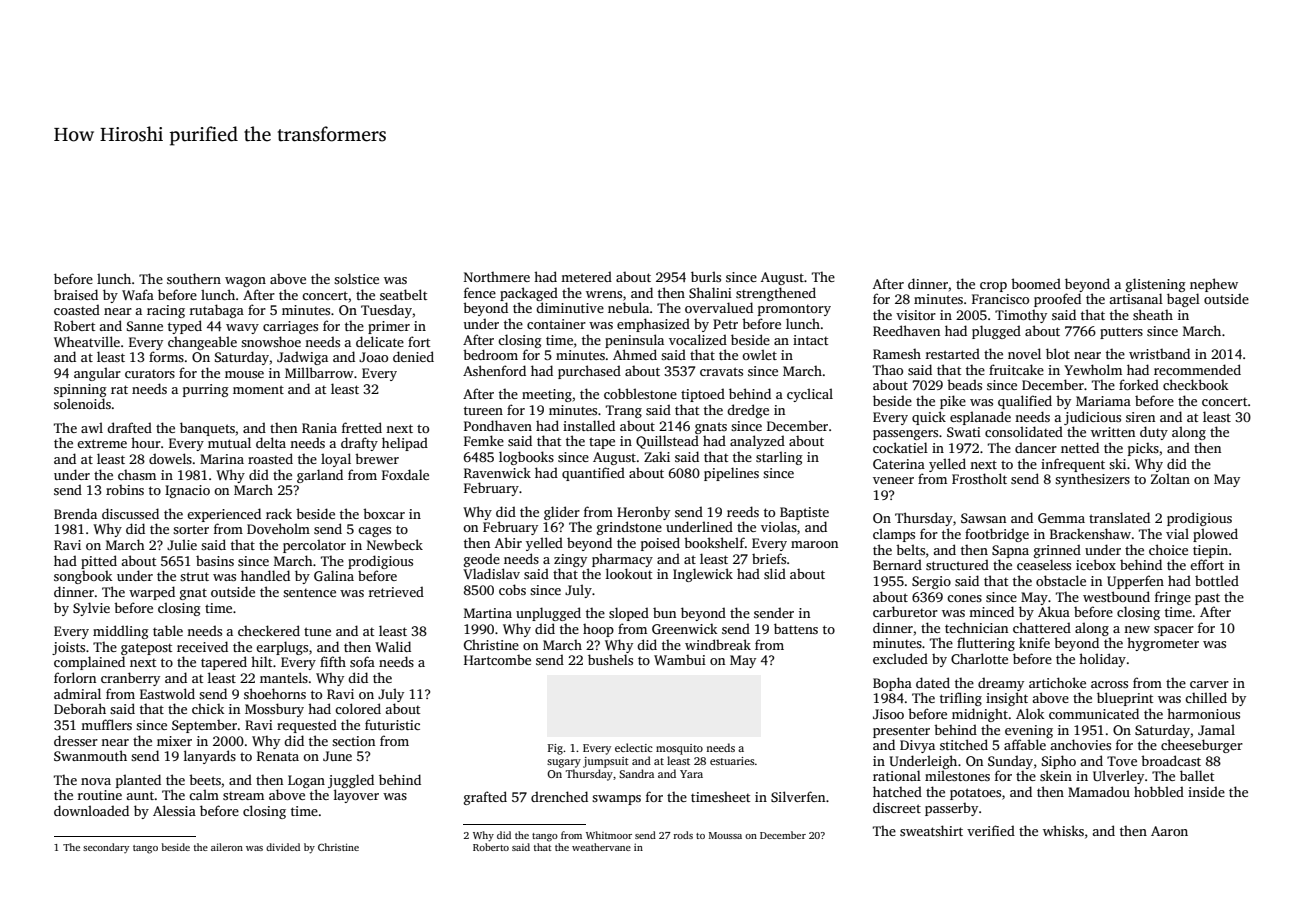 This screenshot has height=924, width=1308. What do you see at coordinates (269, 630) in the screenshot?
I see `checkered` at bounding box center [269, 630].
